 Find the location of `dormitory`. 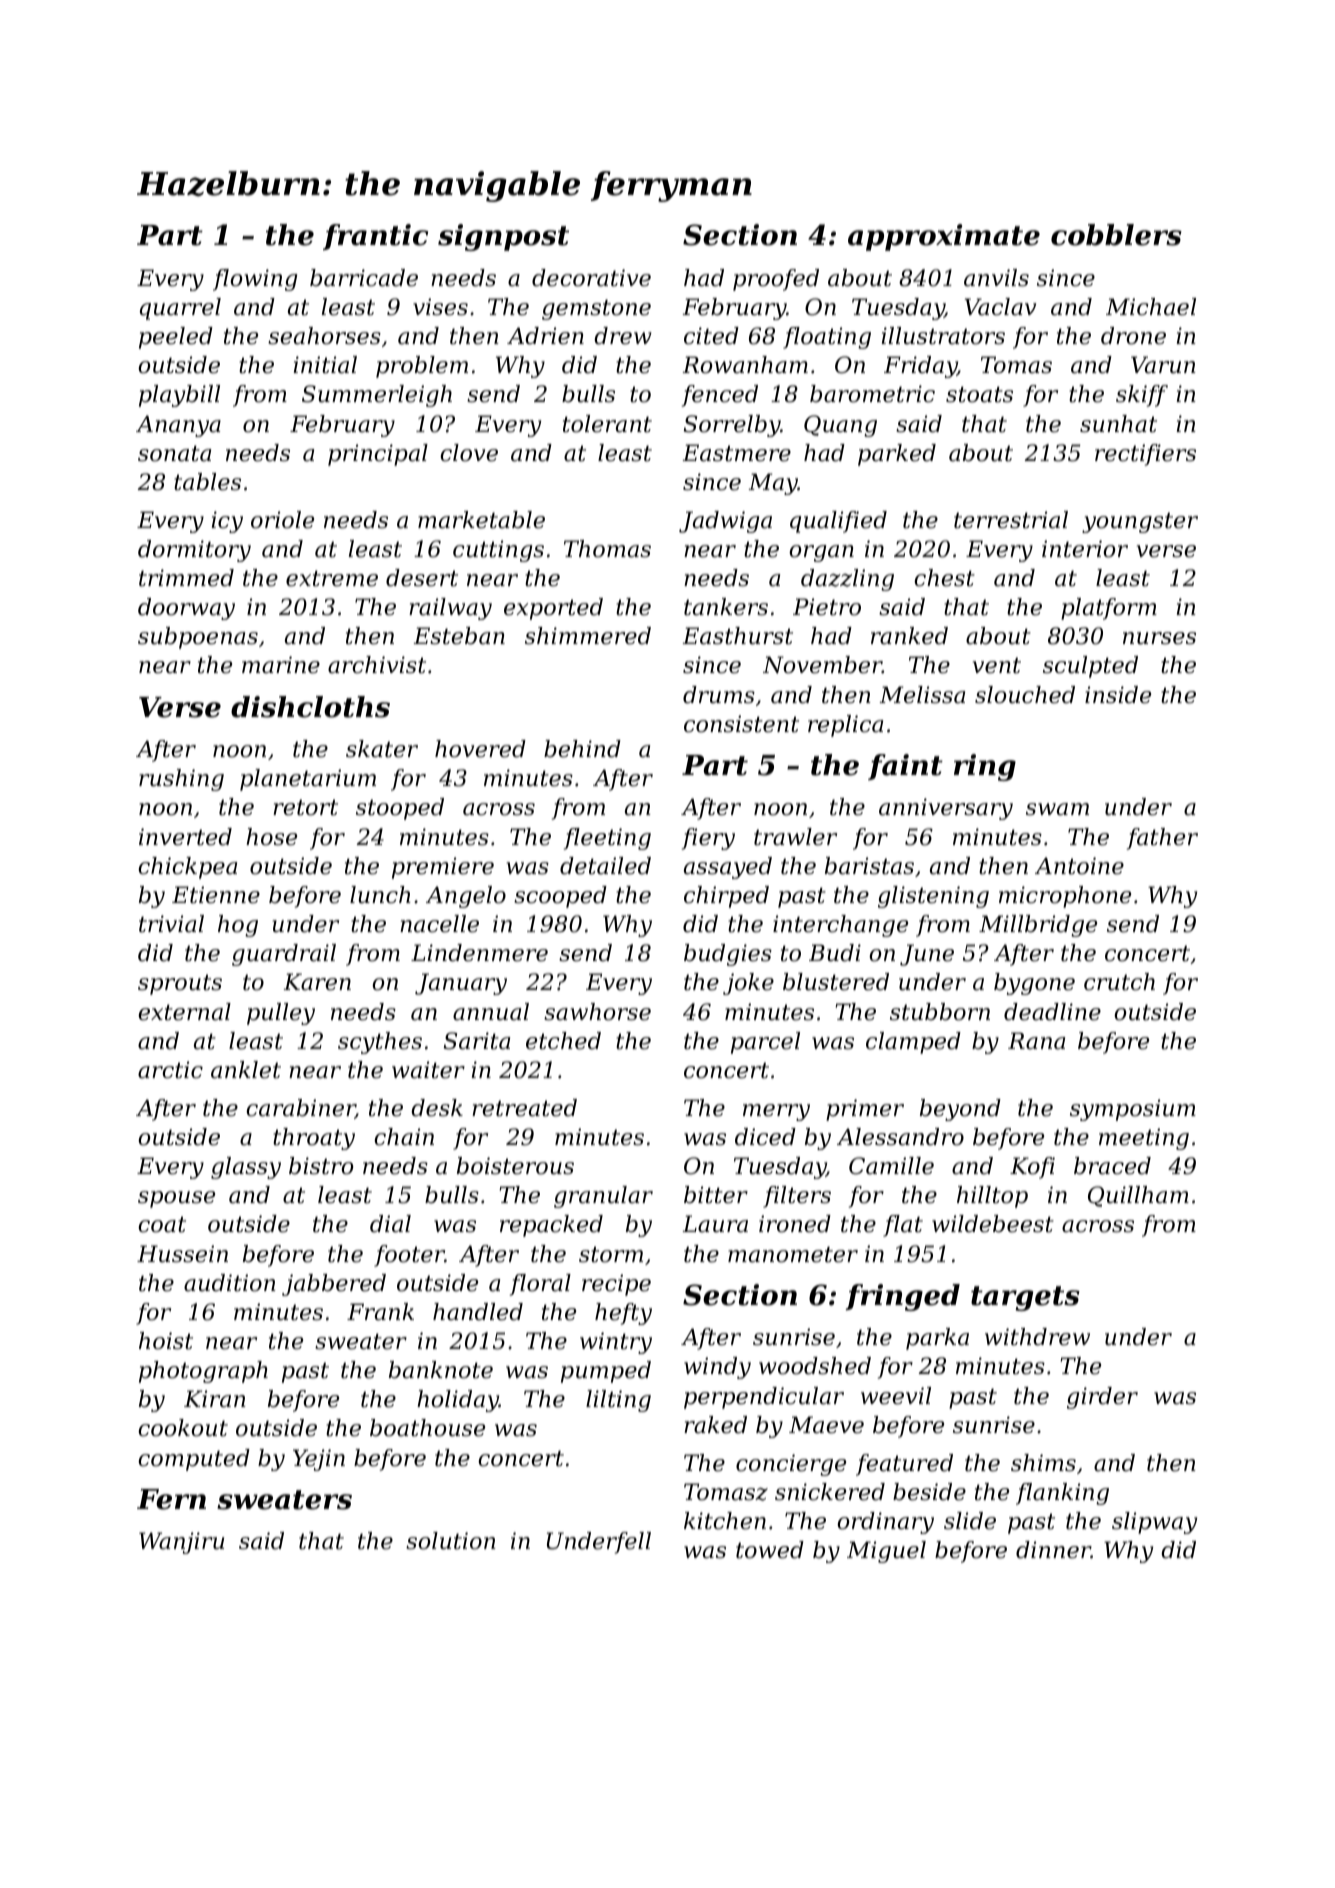

dormitory is located at coordinates (194, 551).
